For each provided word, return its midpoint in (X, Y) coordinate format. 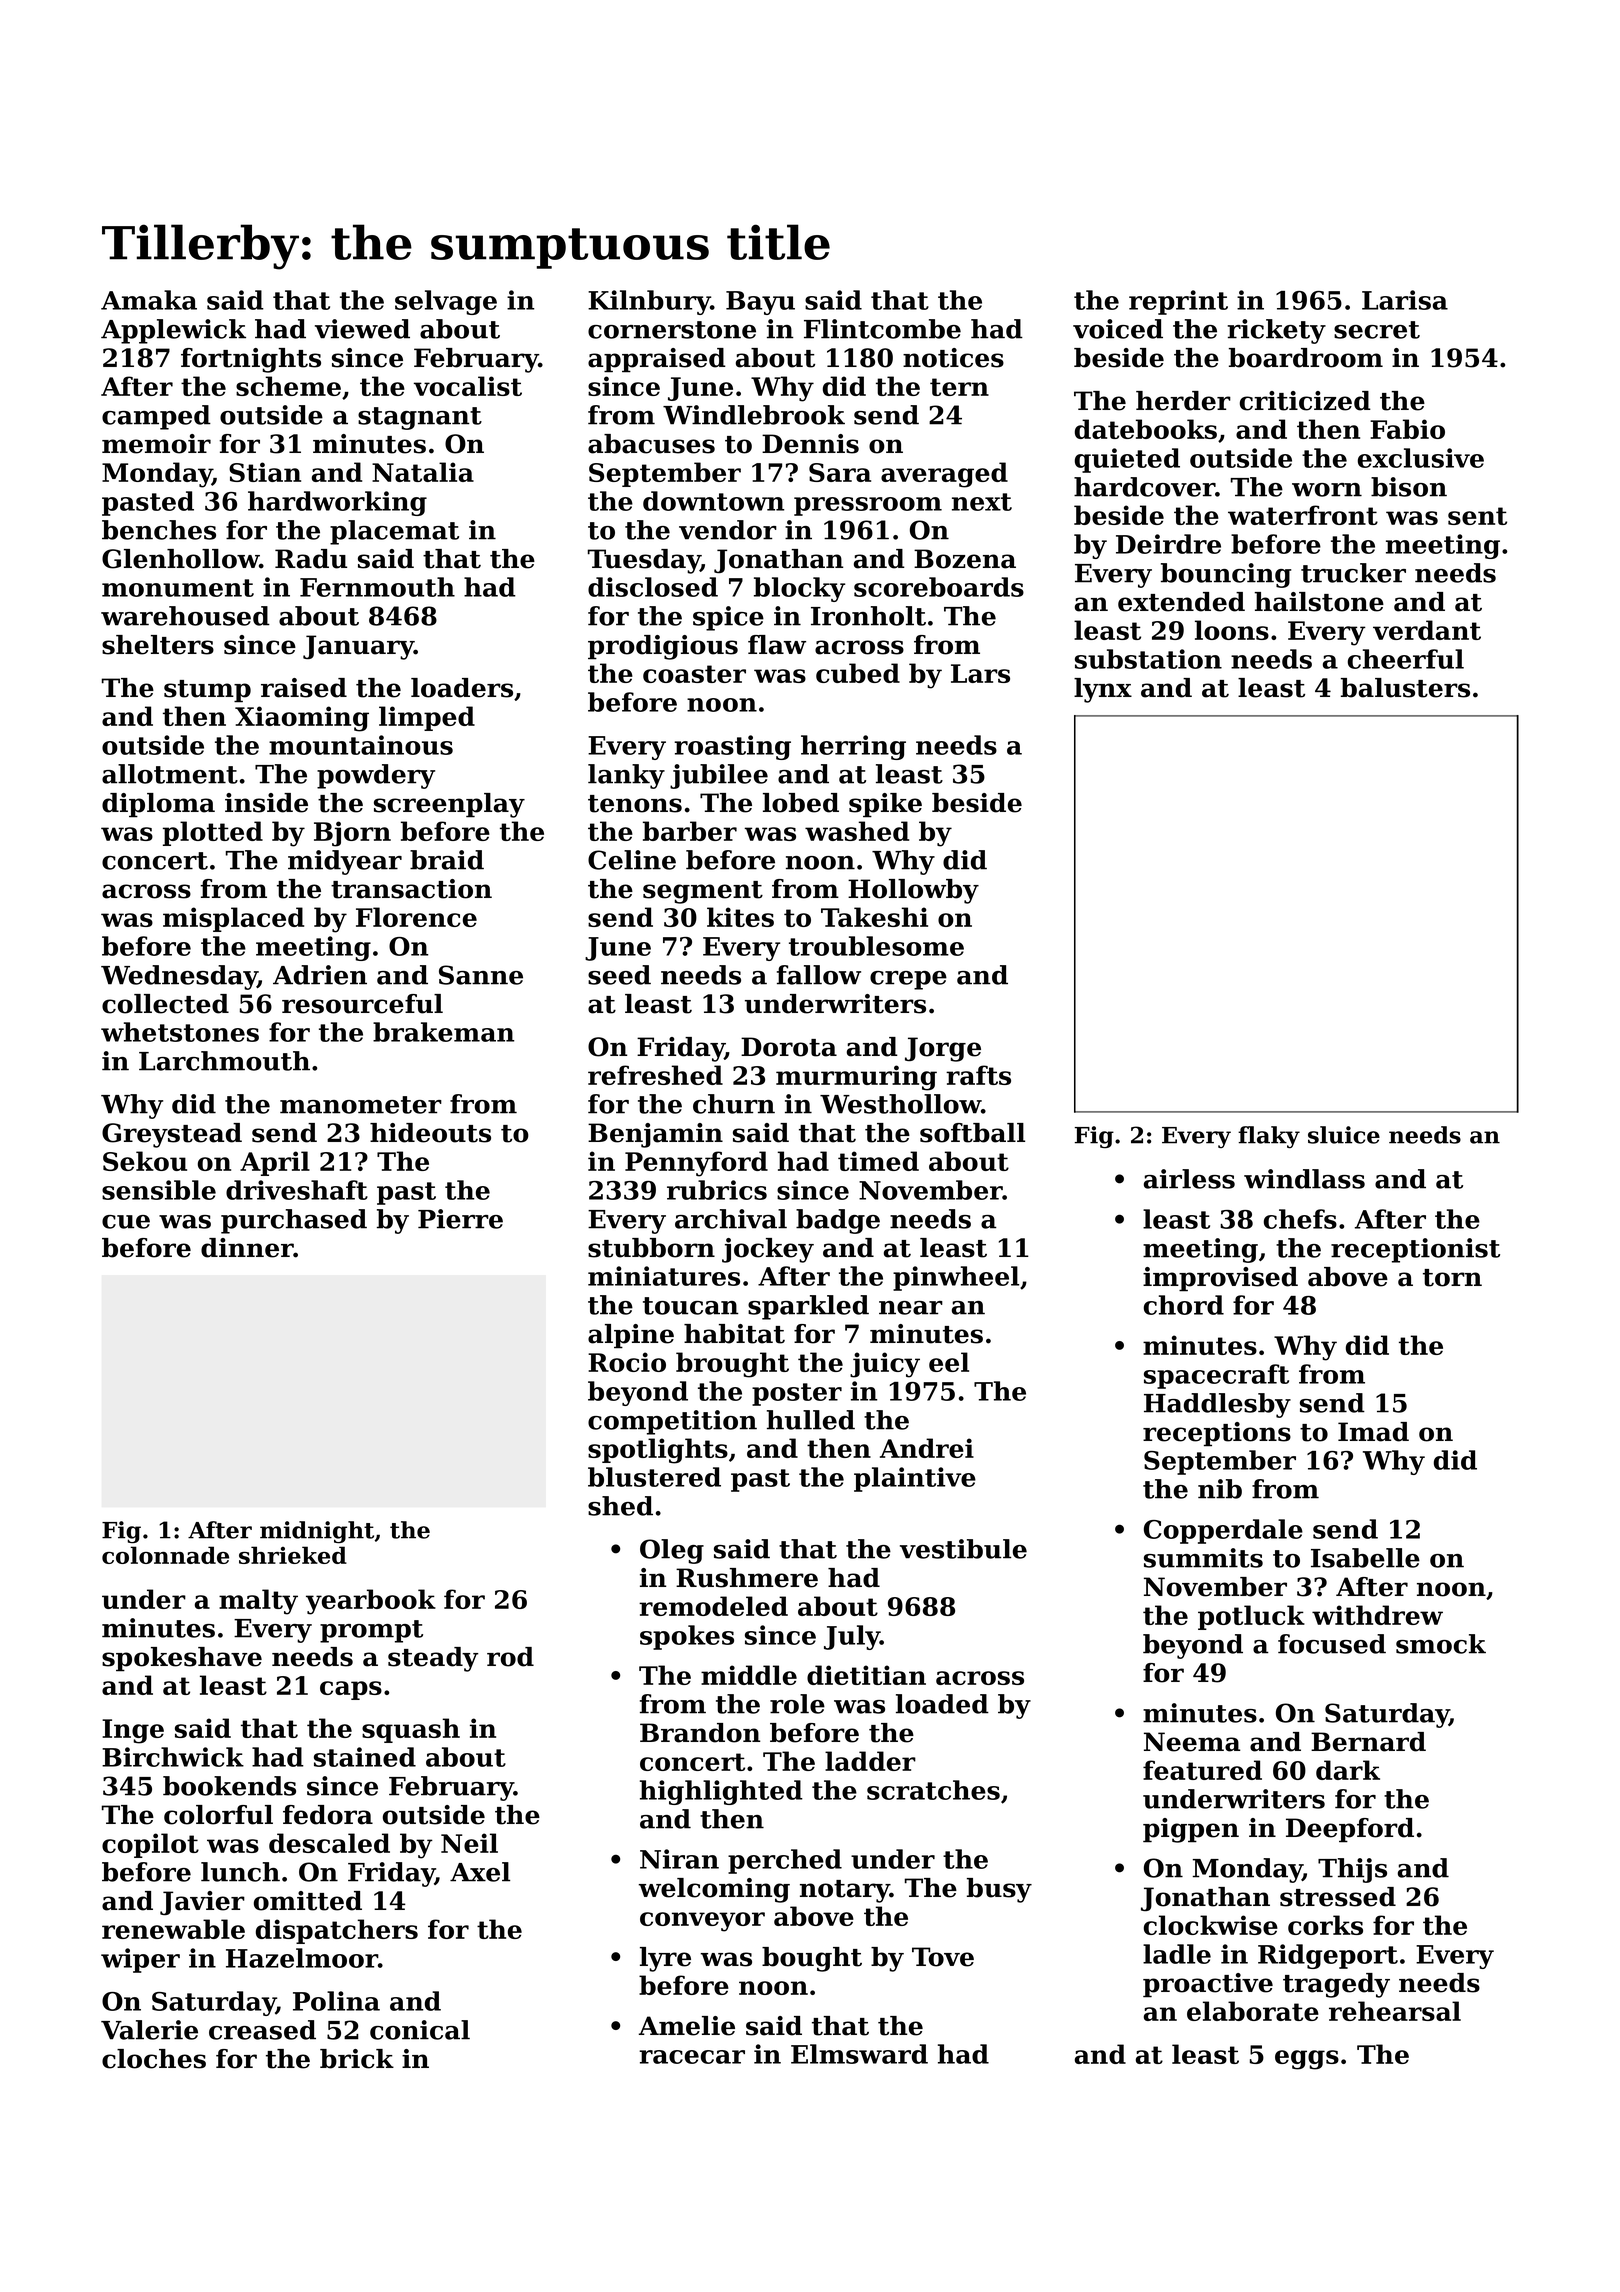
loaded (942, 1704)
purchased (294, 1221)
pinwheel (956, 1278)
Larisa (1405, 300)
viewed (362, 329)
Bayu (760, 303)
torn (1452, 1278)
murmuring (856, 1078)
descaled (329, 1843)
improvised (1220, 1279)
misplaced (233, 919)
